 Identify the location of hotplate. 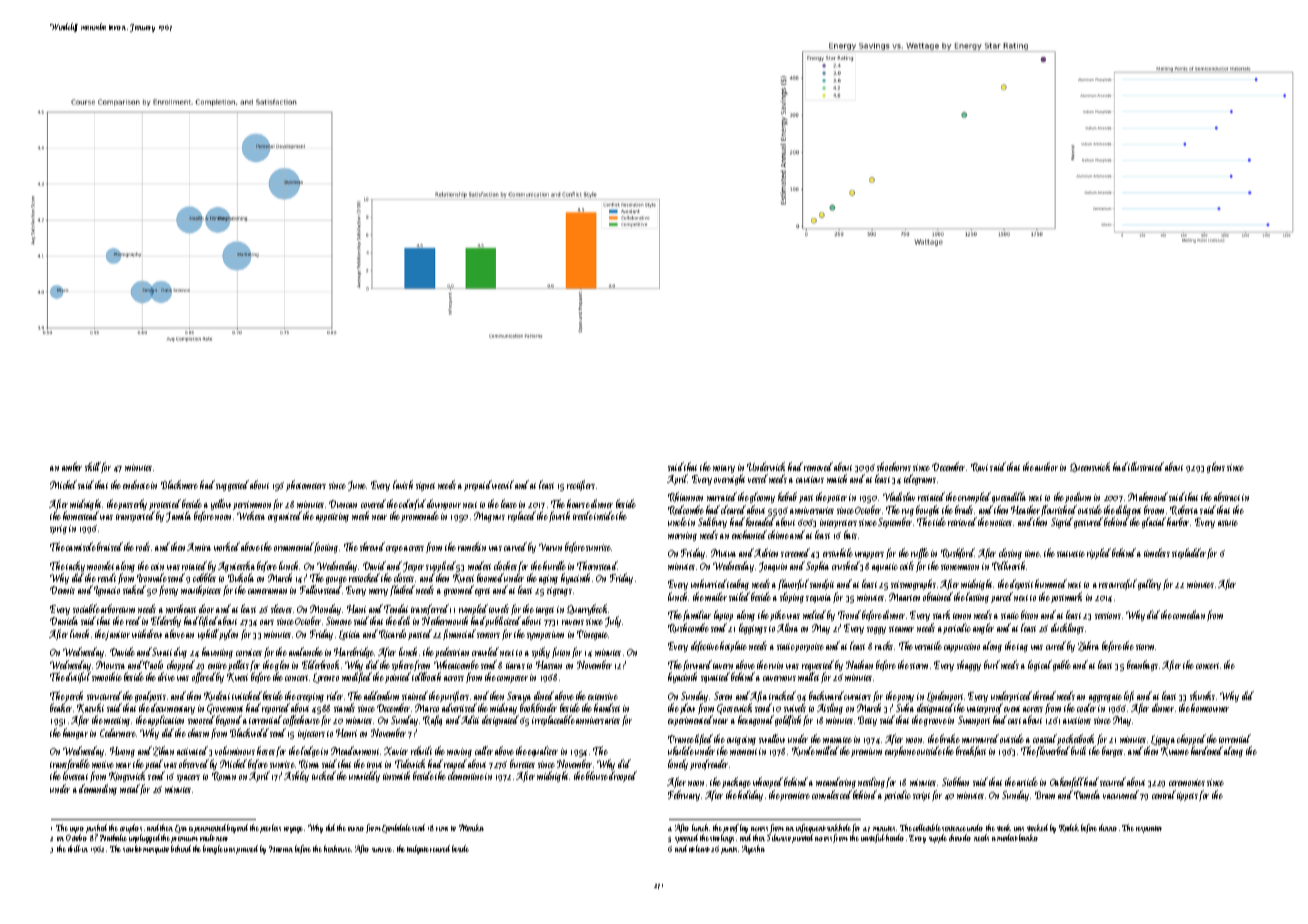
(733, 646).
